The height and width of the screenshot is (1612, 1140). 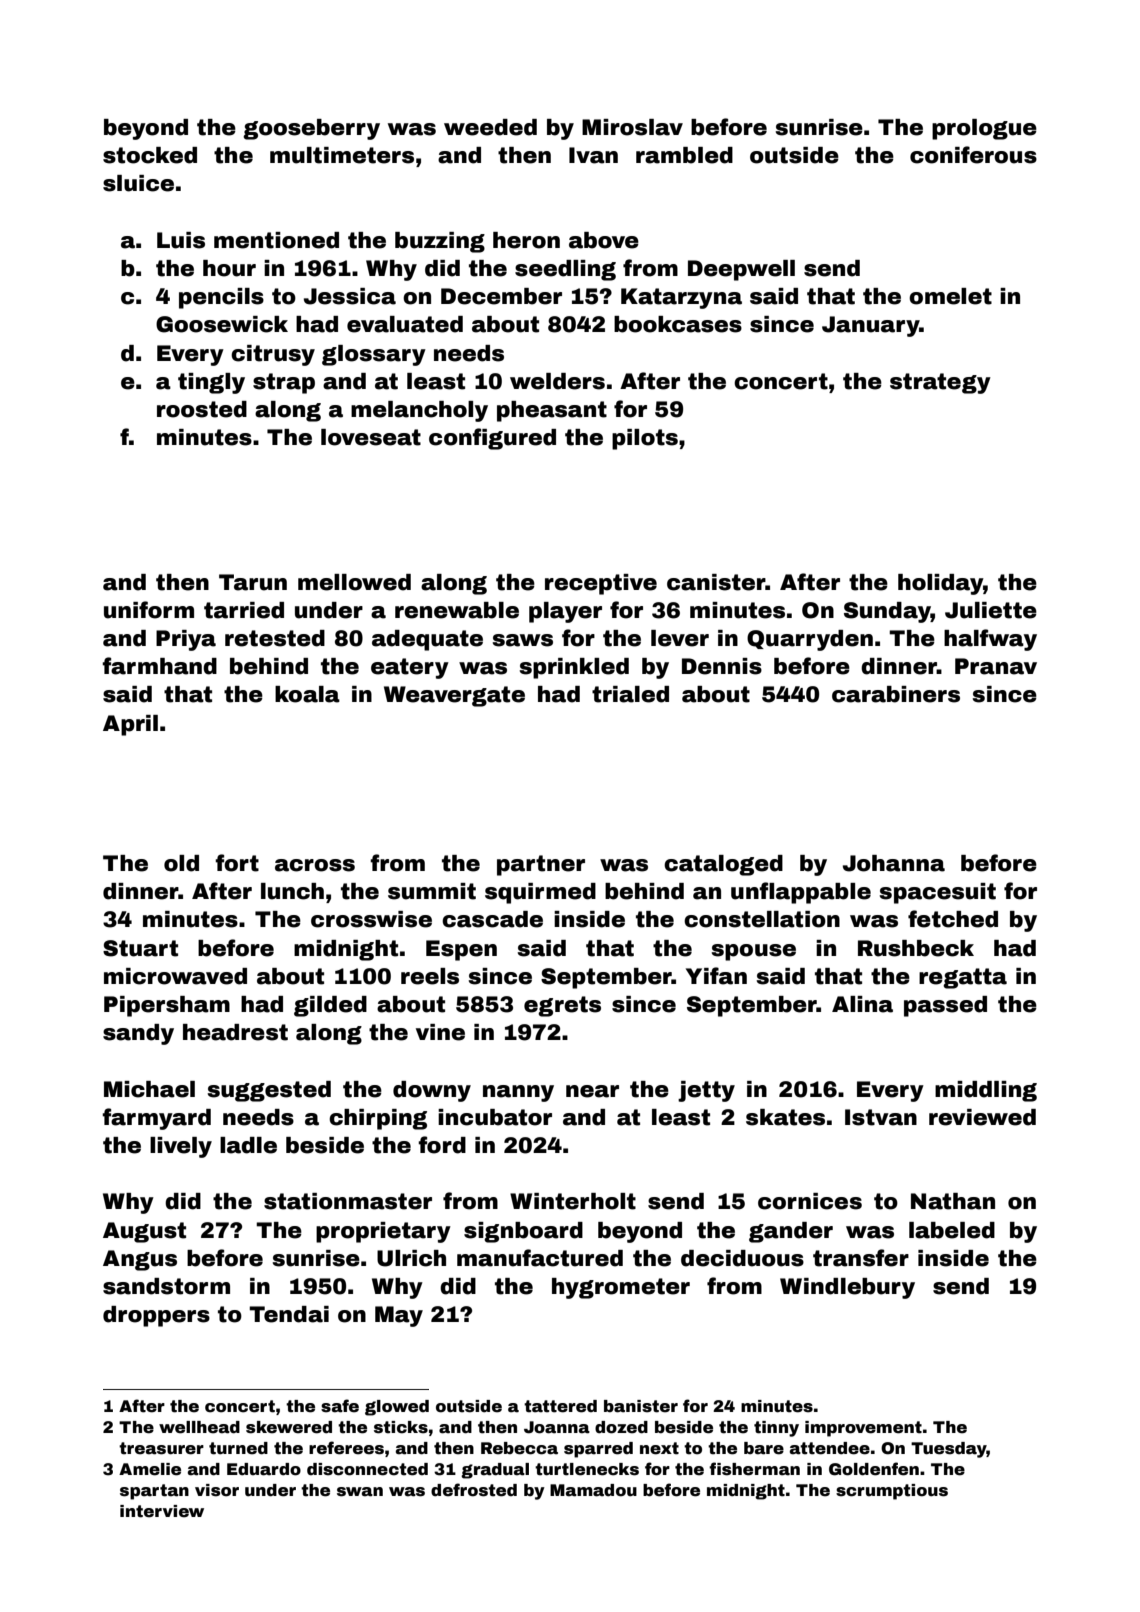 What do you see at coordinates (723, 865) in the screenshot?
I see `cataloged` at bounding box center [723, 865].
